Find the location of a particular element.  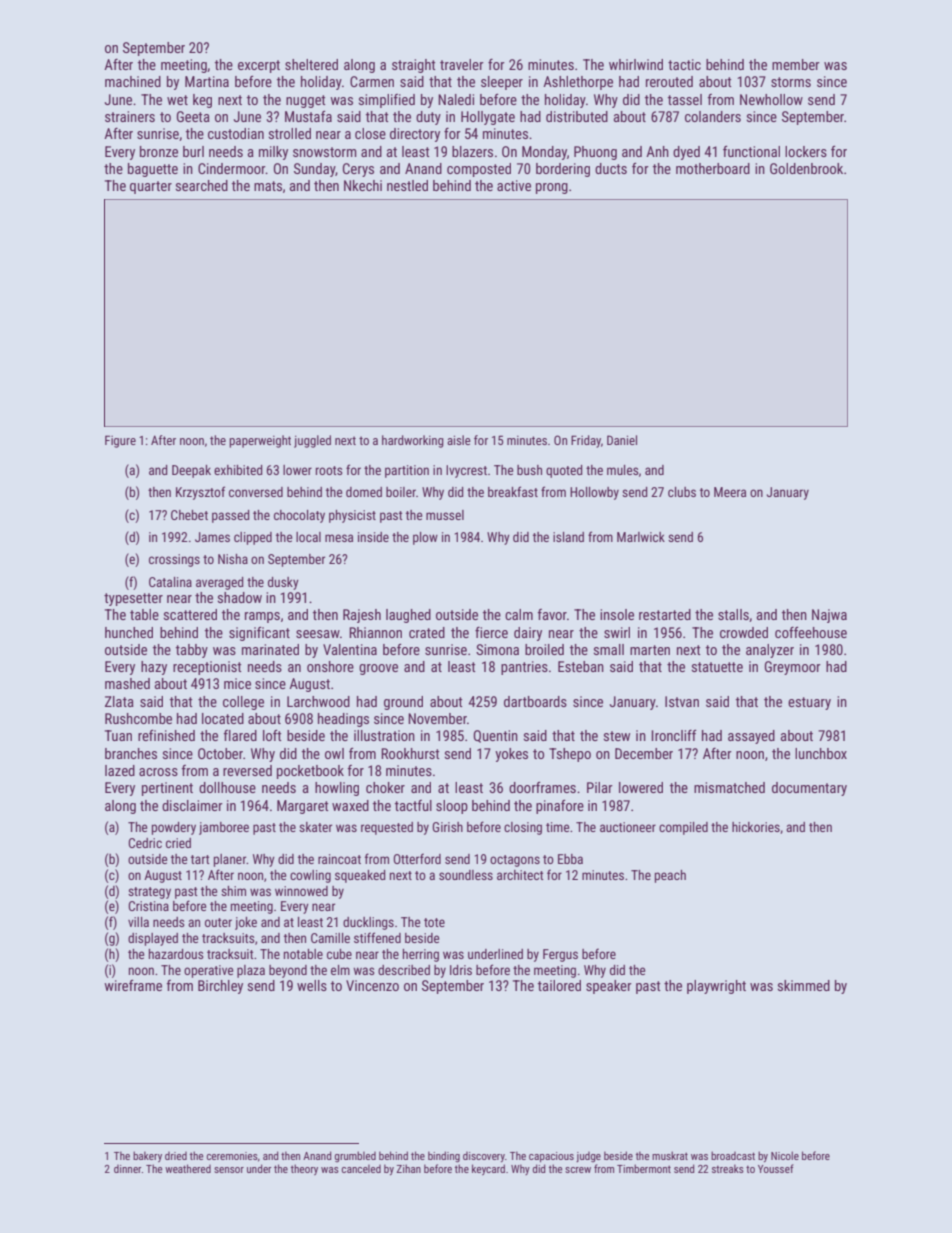

Idris is located at coordinates (461, 970).
